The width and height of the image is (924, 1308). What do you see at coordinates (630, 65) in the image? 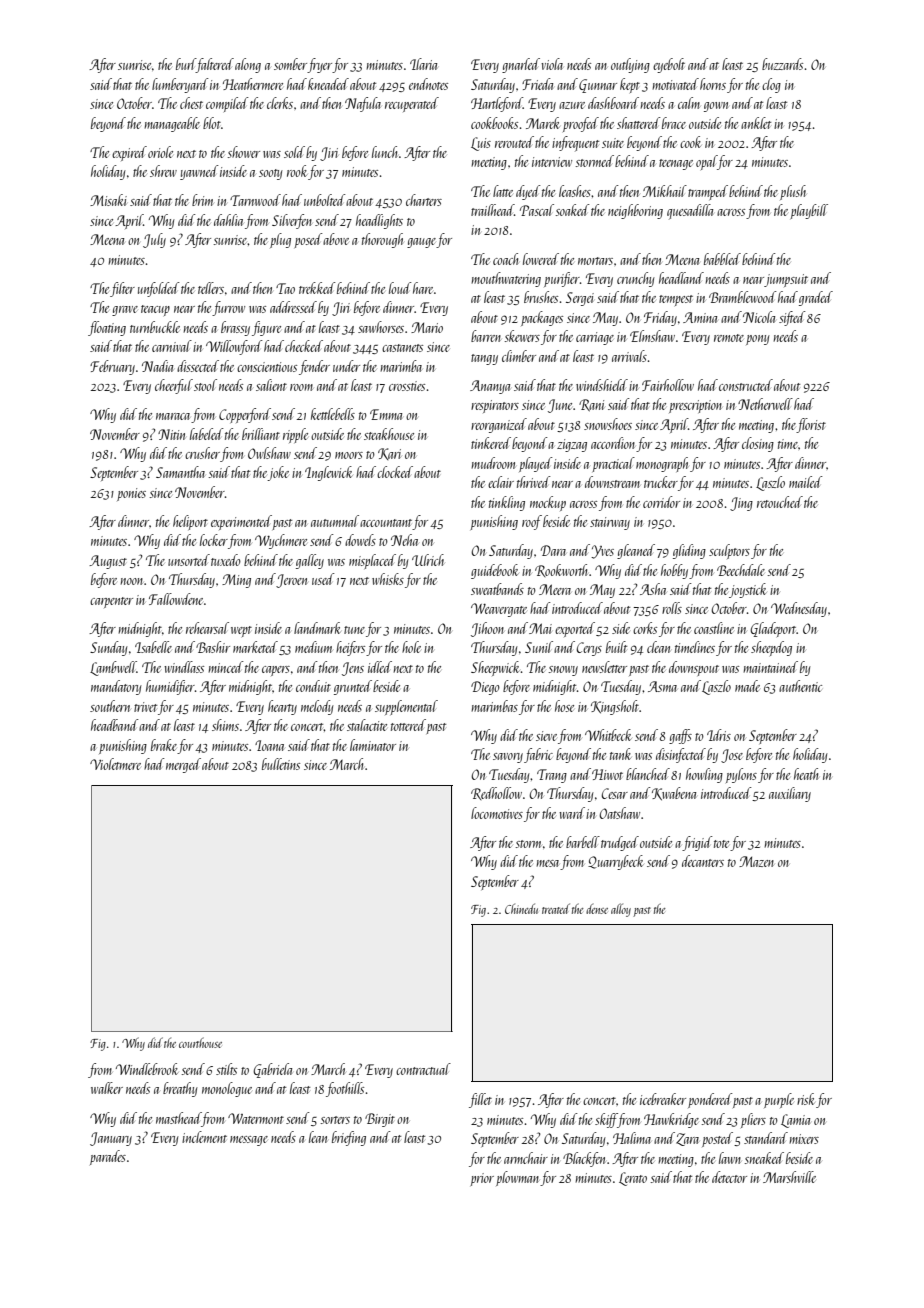
I see `outlying` at bounding box center [630, 65].
